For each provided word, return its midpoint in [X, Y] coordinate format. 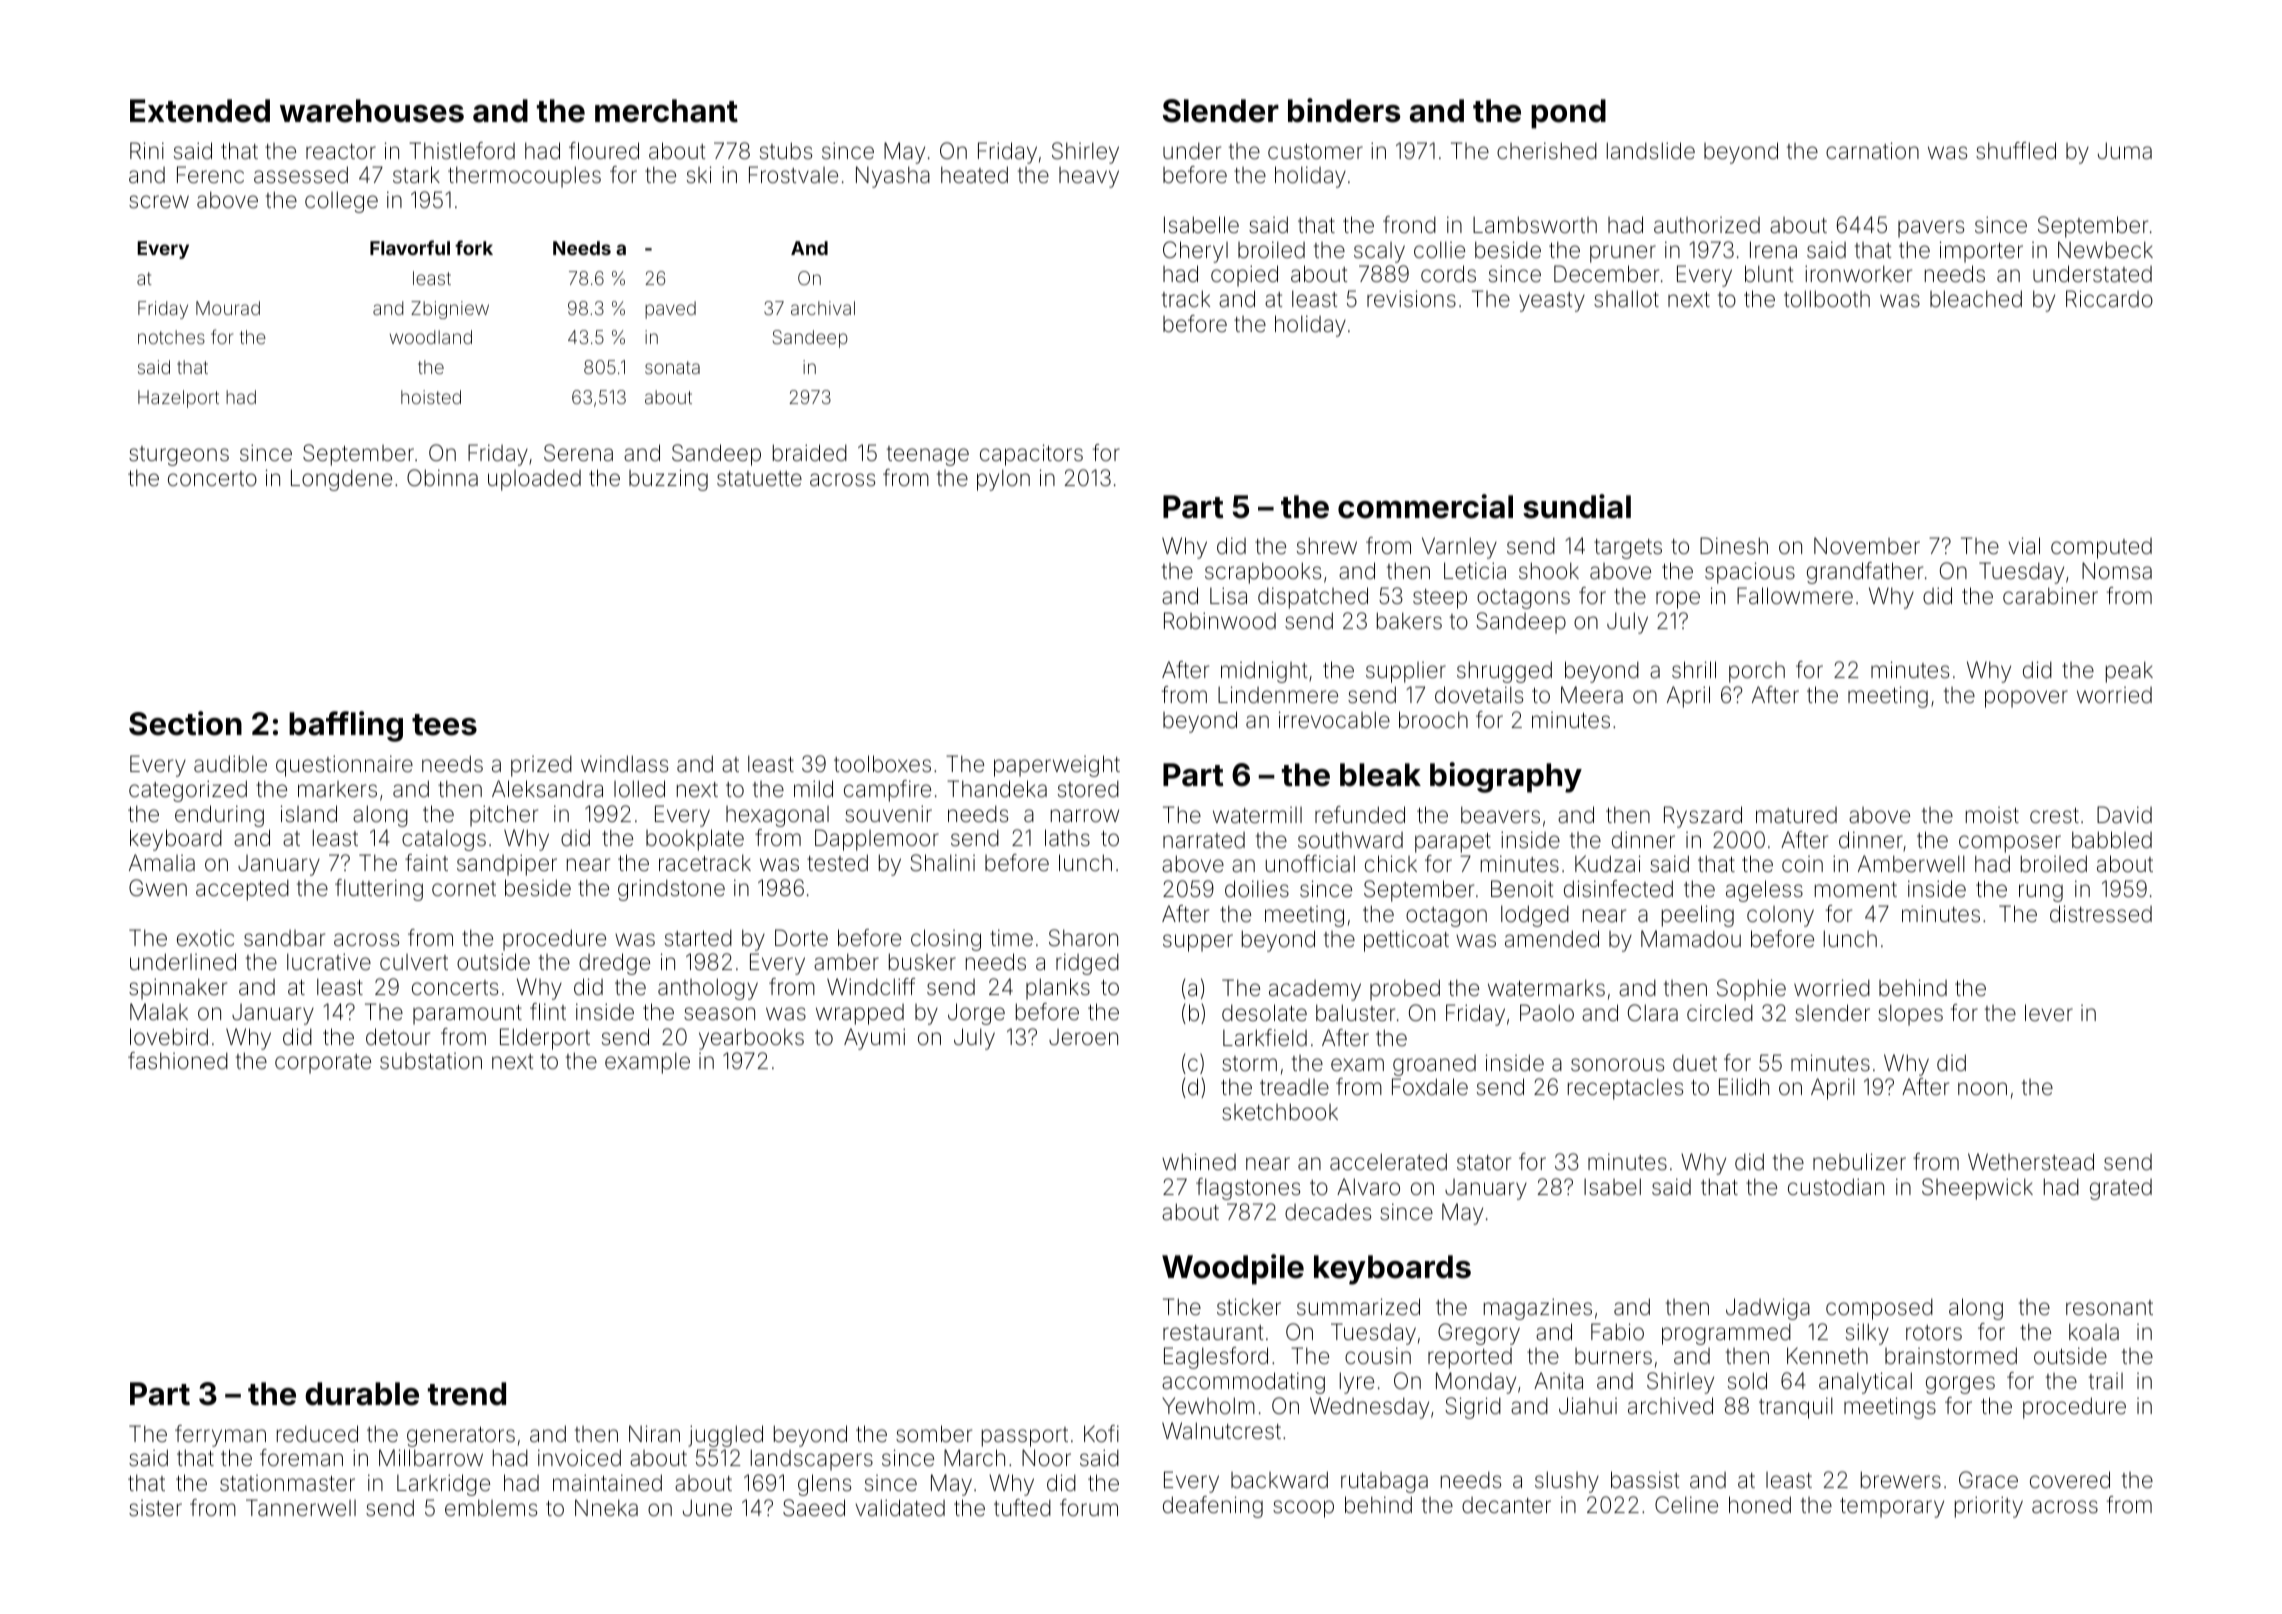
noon [1982, 1089]
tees [444, 725]
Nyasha [893, 177]
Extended [200, 111]
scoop [1303, 1509]
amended [1552, 939]
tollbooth [1827, 298]
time [1011, 937]
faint [426, 863]
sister [155, 1508]
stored [1088, 789]
